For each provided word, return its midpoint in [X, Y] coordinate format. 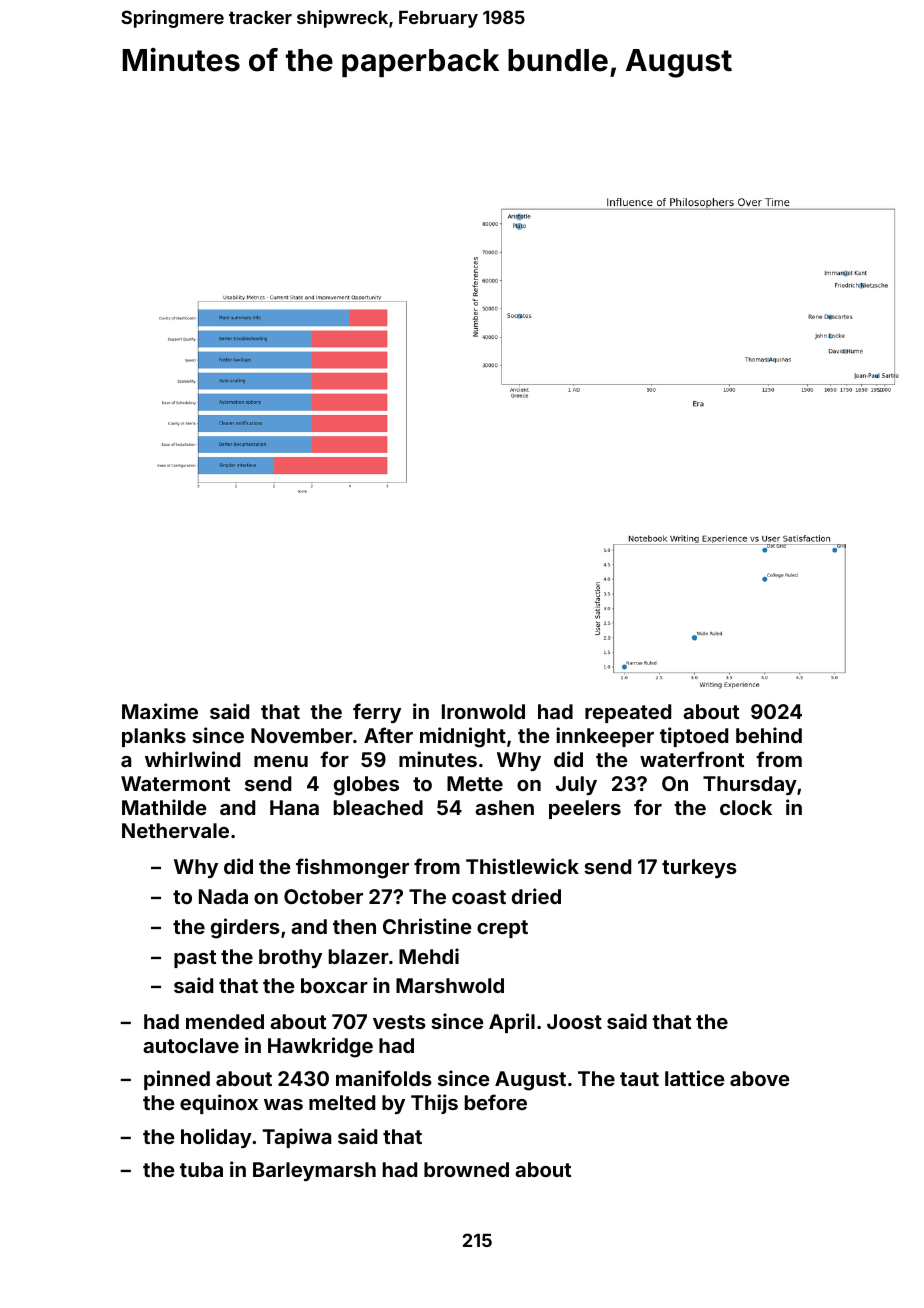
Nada [223, 896]
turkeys [699, 868]
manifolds [384, 1078]
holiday [216, 1138]
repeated [628, 713]
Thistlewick [522, 866]
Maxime [160, 711]
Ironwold [483, 711]
